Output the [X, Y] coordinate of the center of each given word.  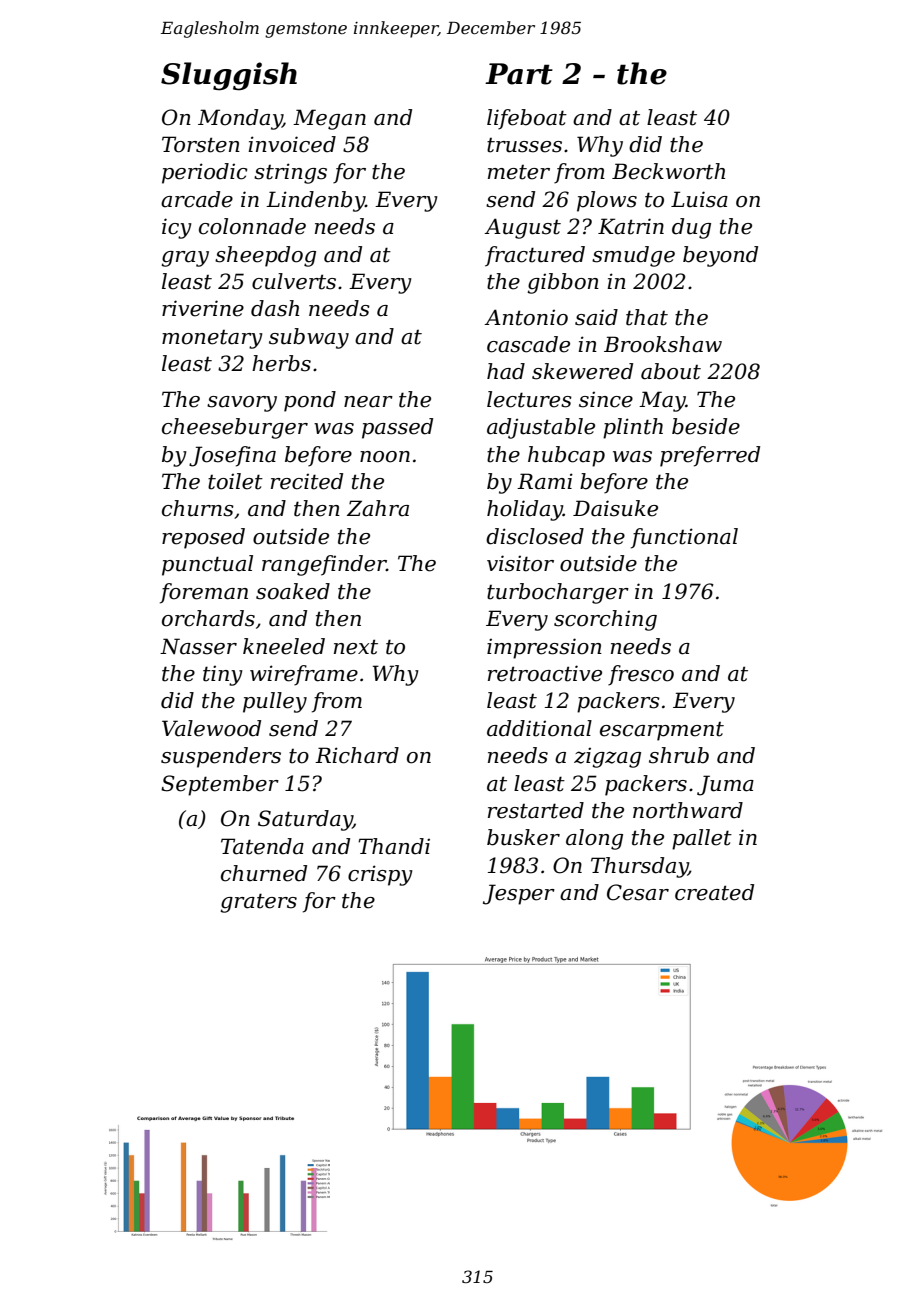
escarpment [662, 731]
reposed [203, 538]
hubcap [566, 456]
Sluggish [229, 76]
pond [310, 401]
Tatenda [262, 846]
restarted [536, 810]
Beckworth [668, 171]
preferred [710, 456]
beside [706, 426]
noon [385, 457]
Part [519, 74]
